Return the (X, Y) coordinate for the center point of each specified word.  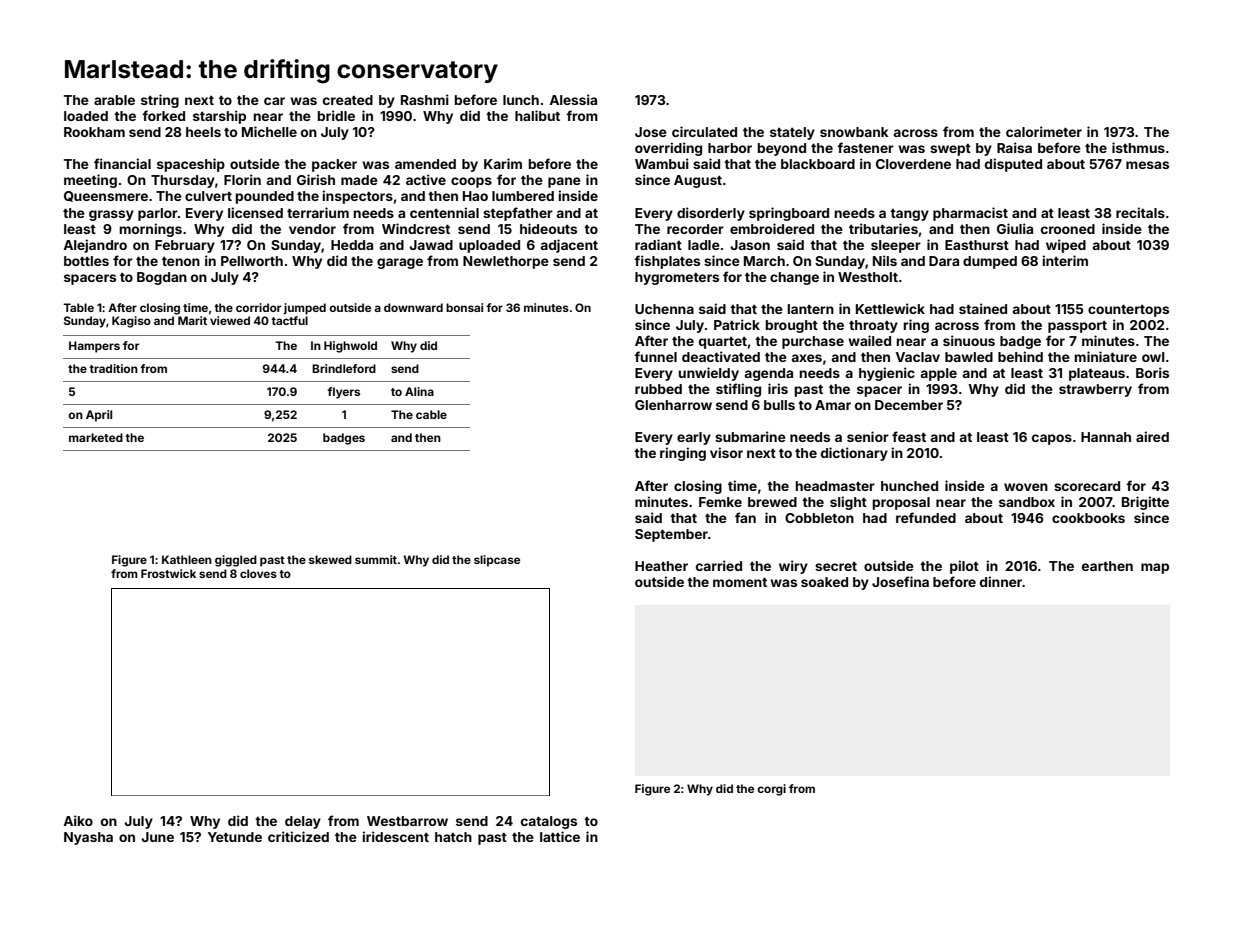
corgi (771, 790)
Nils (885, 260)
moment (740, 582)
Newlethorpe (506, 262)
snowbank (854, 132)
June (157, 837)
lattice (560, 836)
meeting (90, 181)
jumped (304, 309)
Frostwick (168, 573)
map (1155, 568)
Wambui (662, 163)
